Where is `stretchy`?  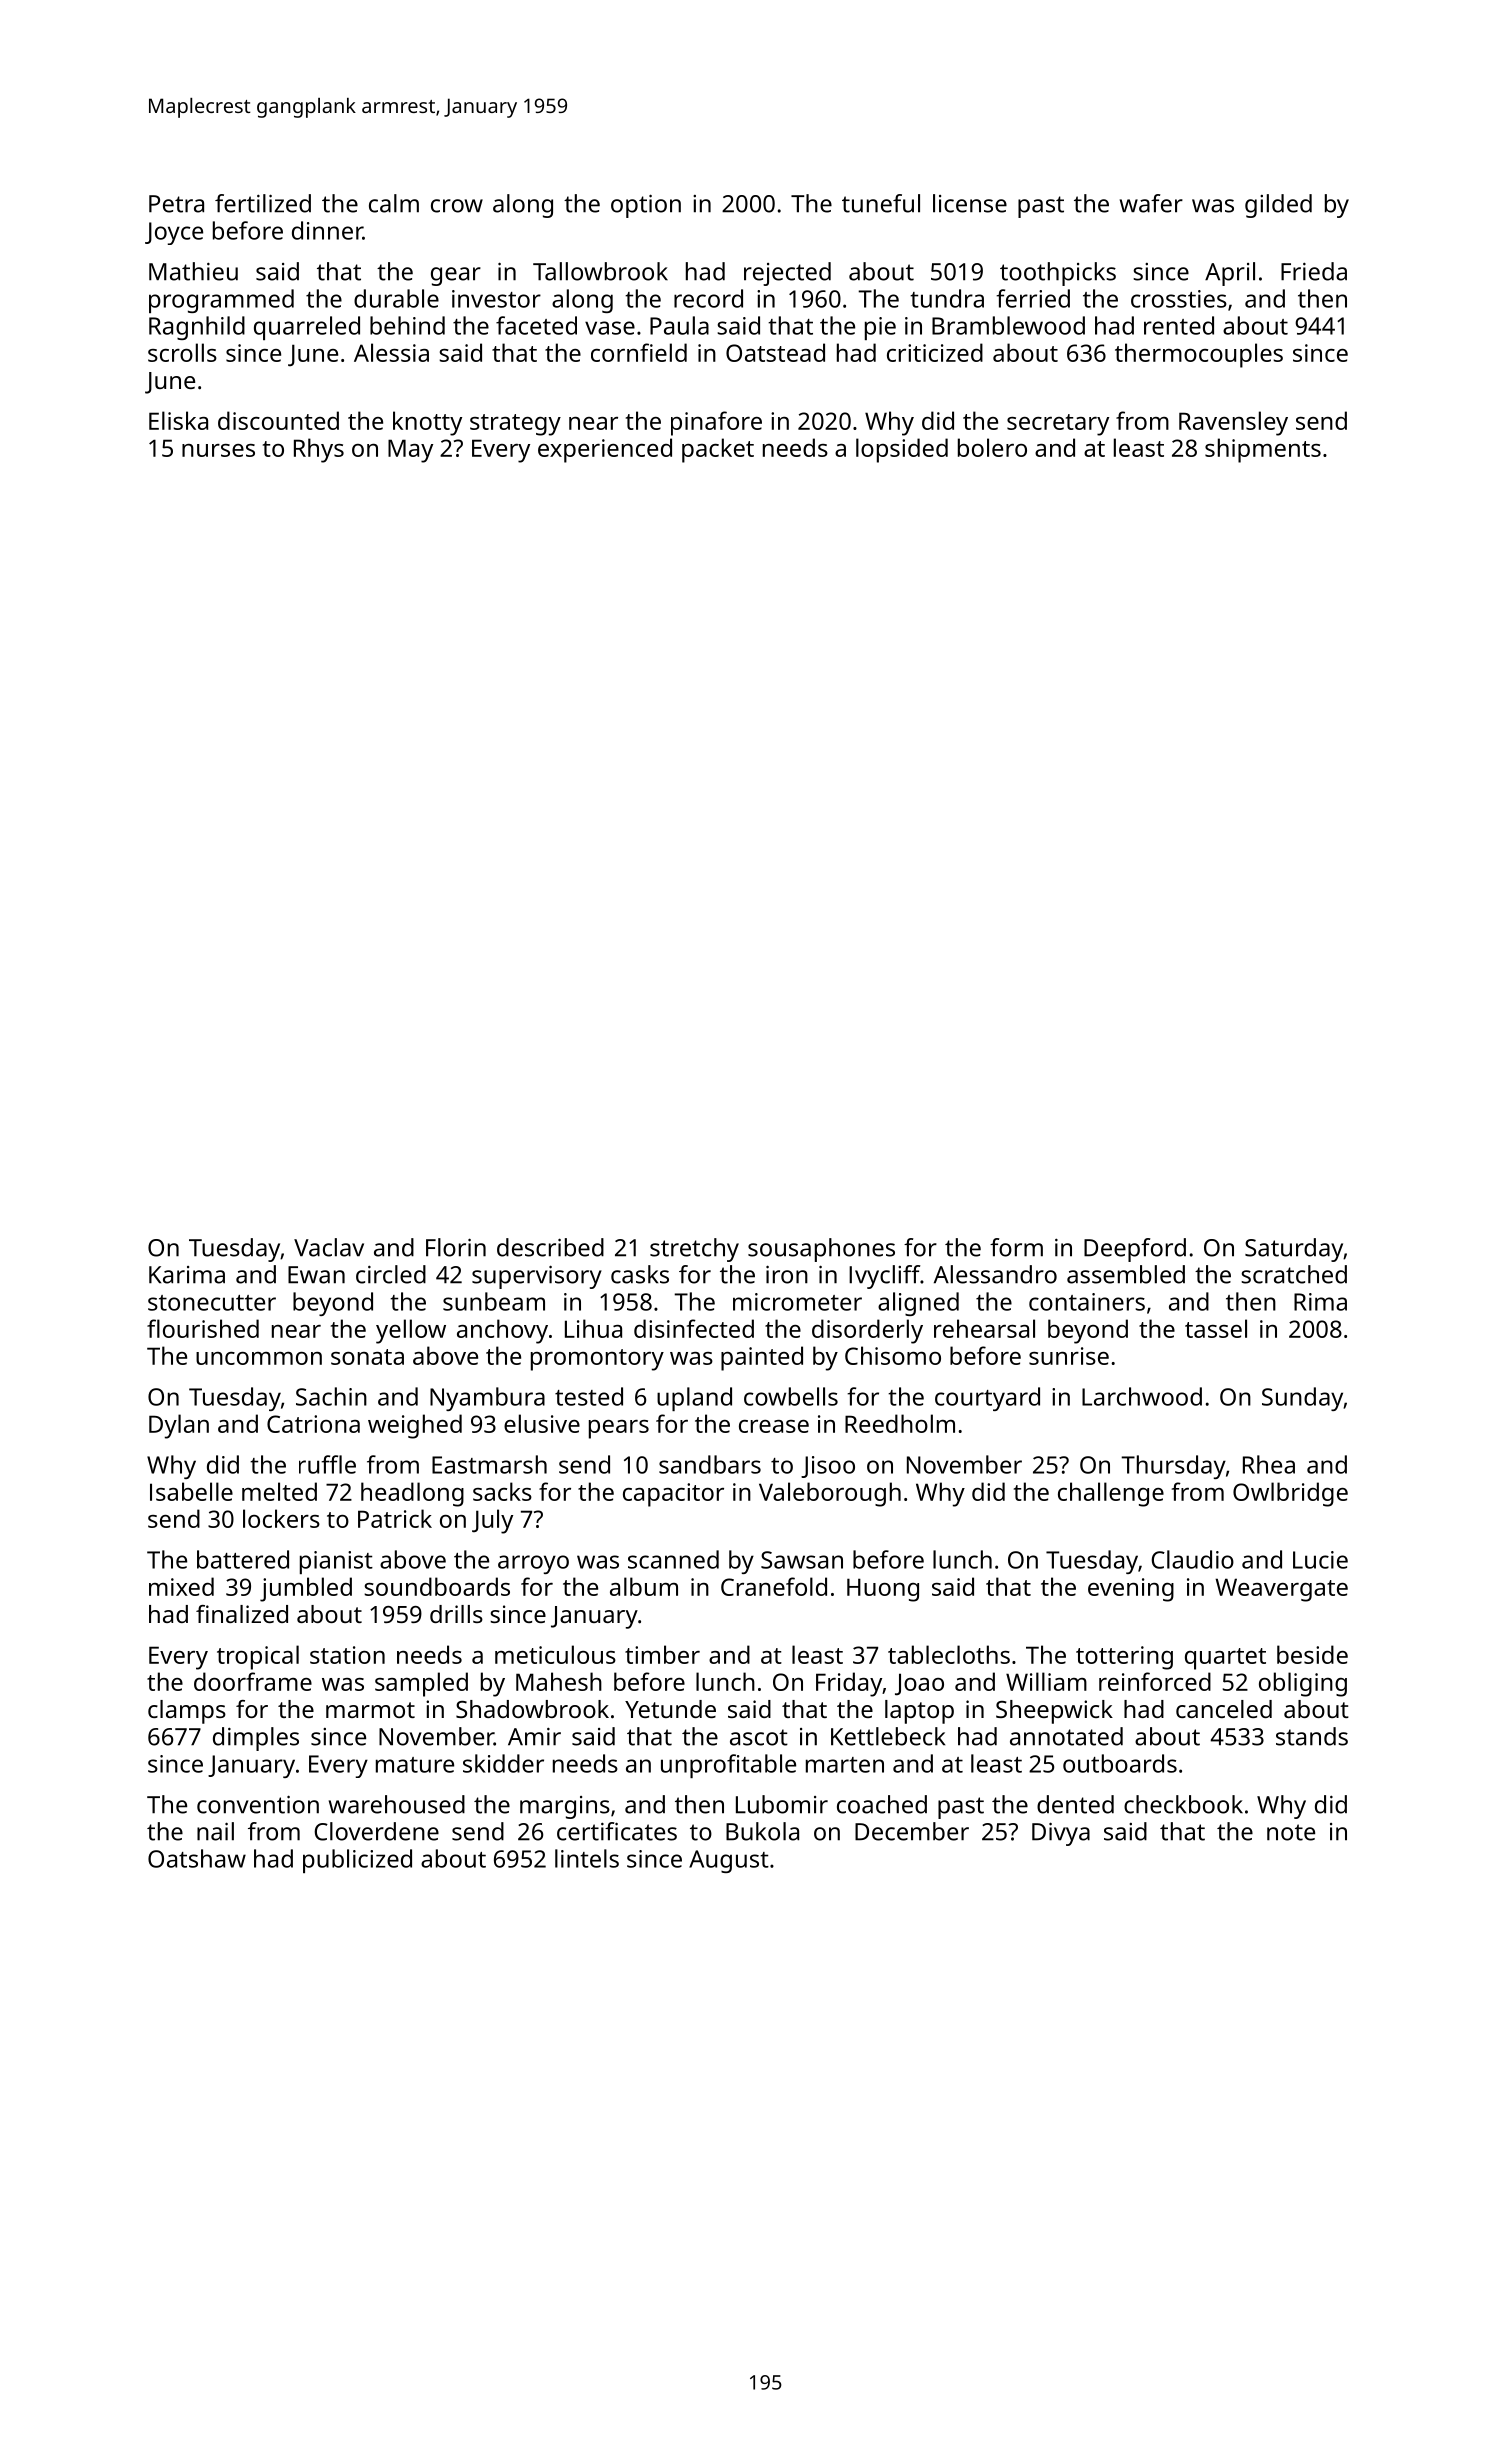 stretchy is located at coordinates (694, 1250).
